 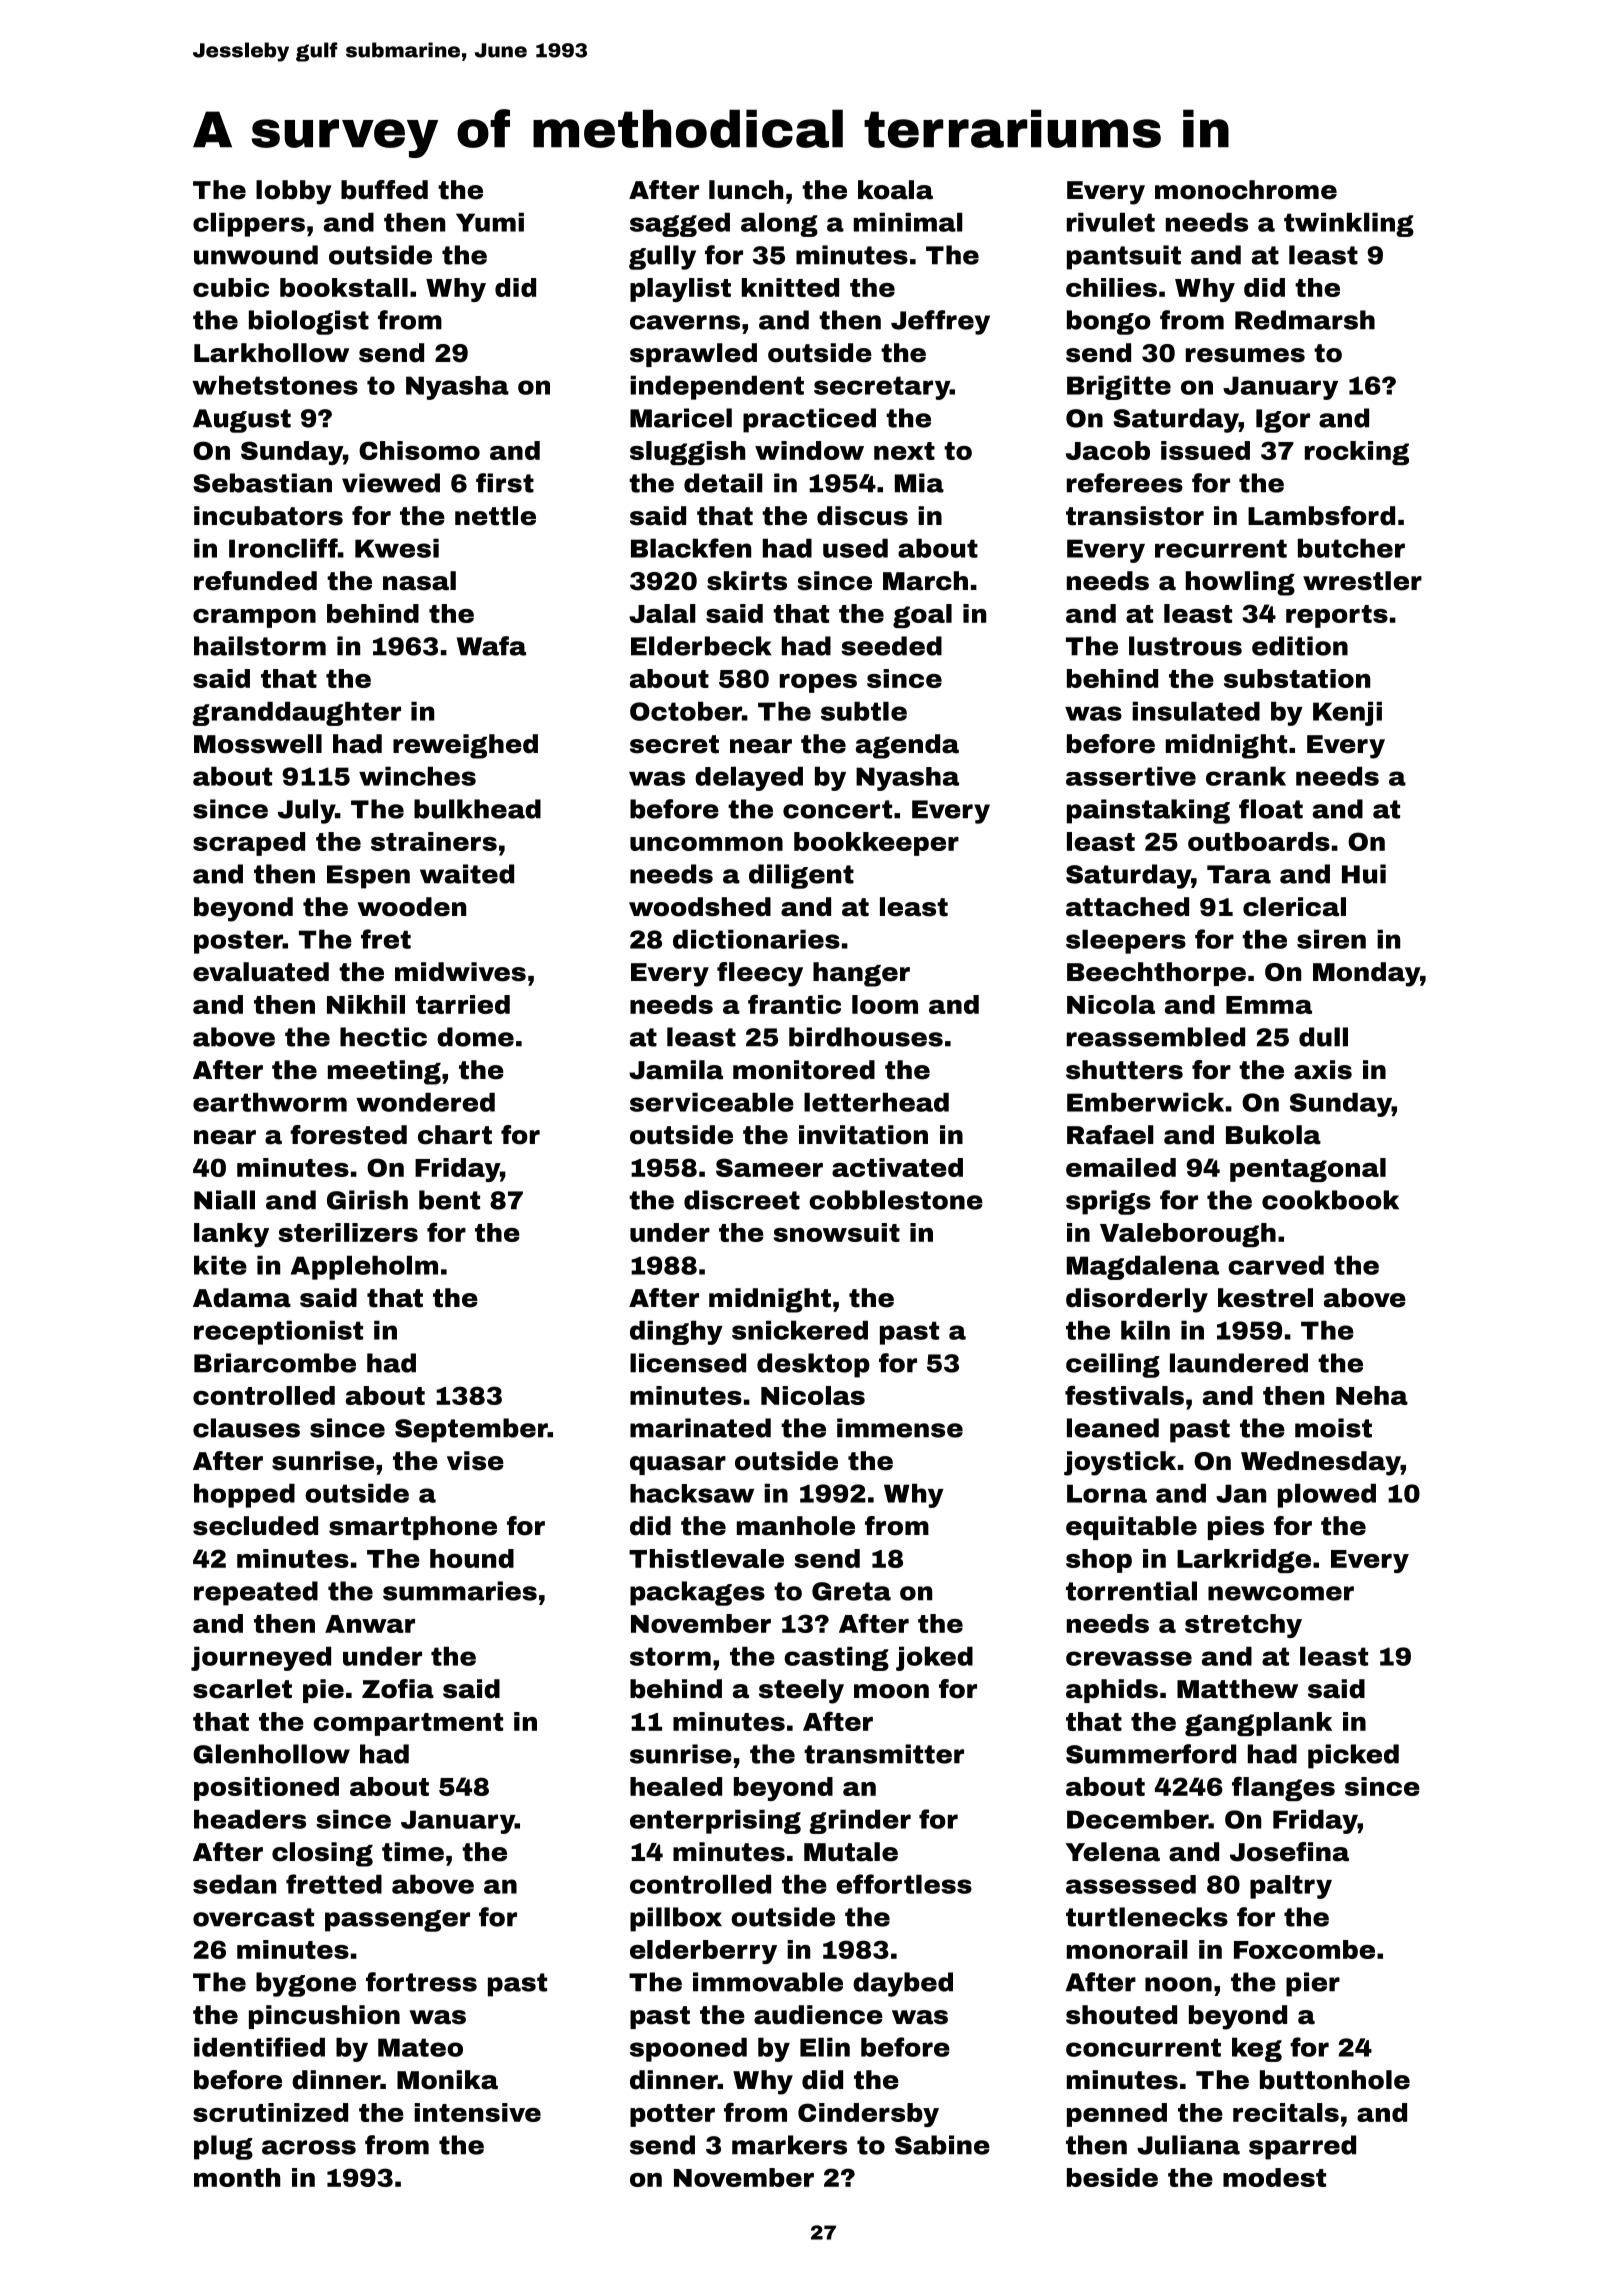 I want to click on clauses, so click(x=246, y=1428).
